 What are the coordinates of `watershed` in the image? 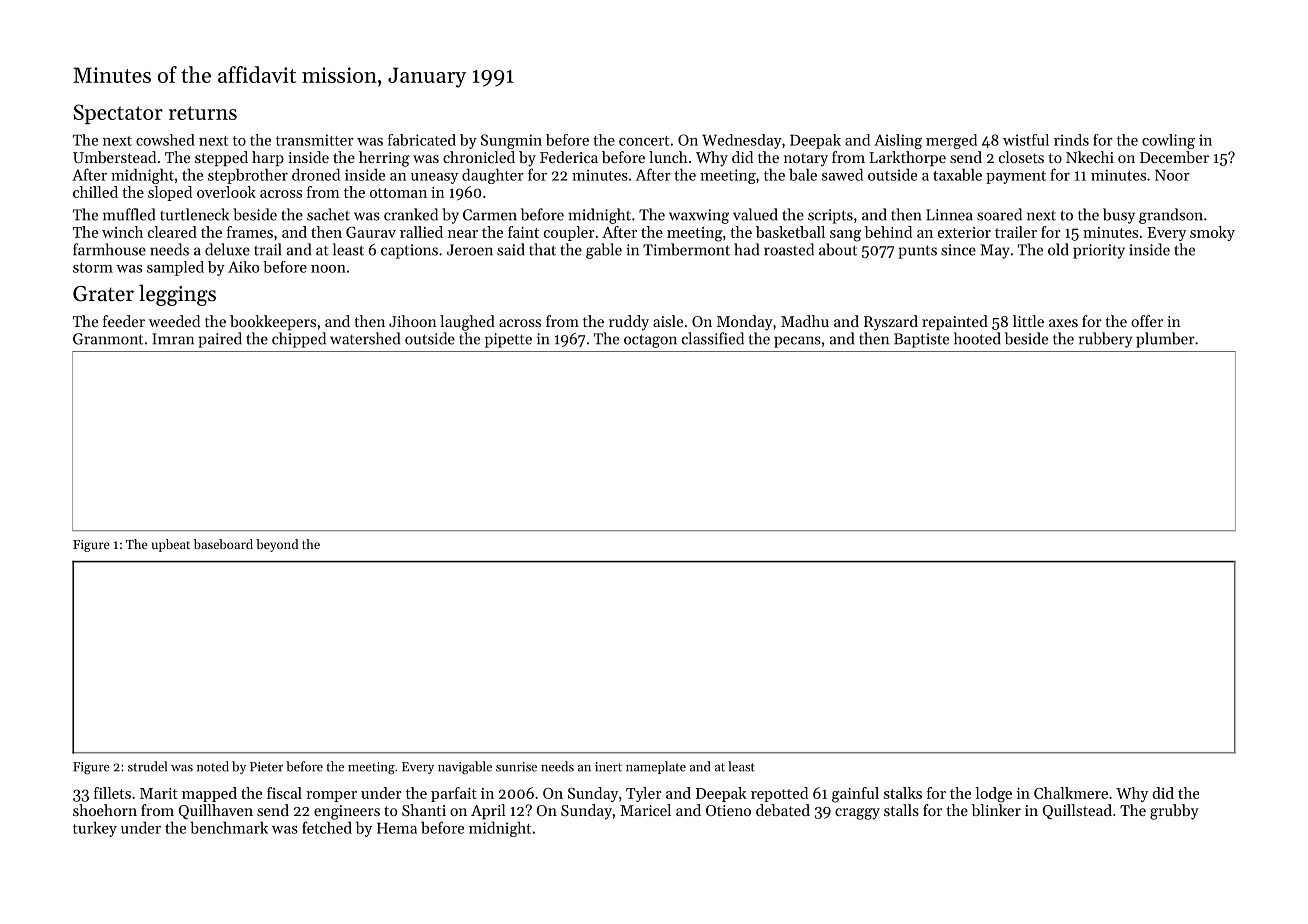 It's located at (365, 338).
